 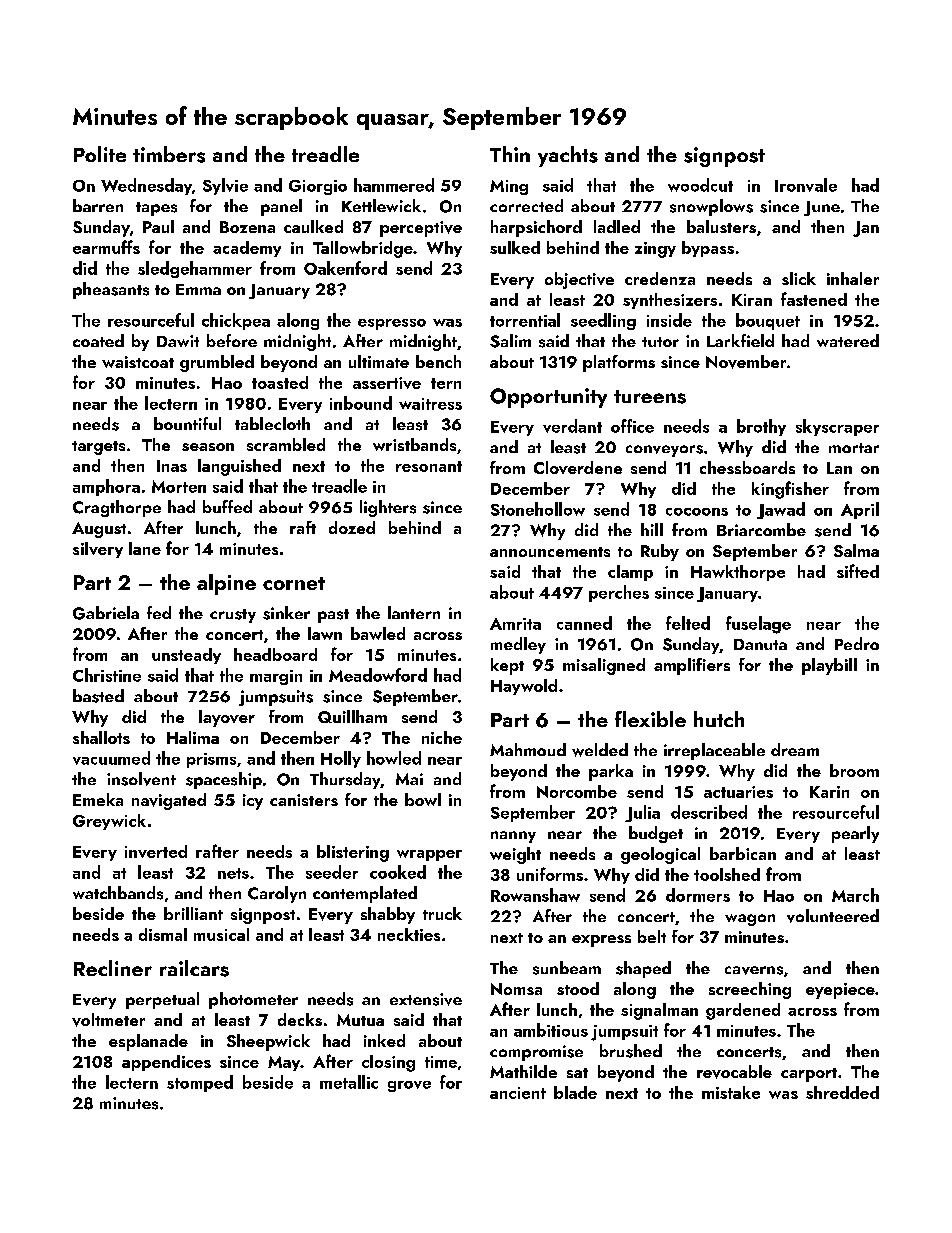 I want to click on academy, so click(x=247, y=249).
